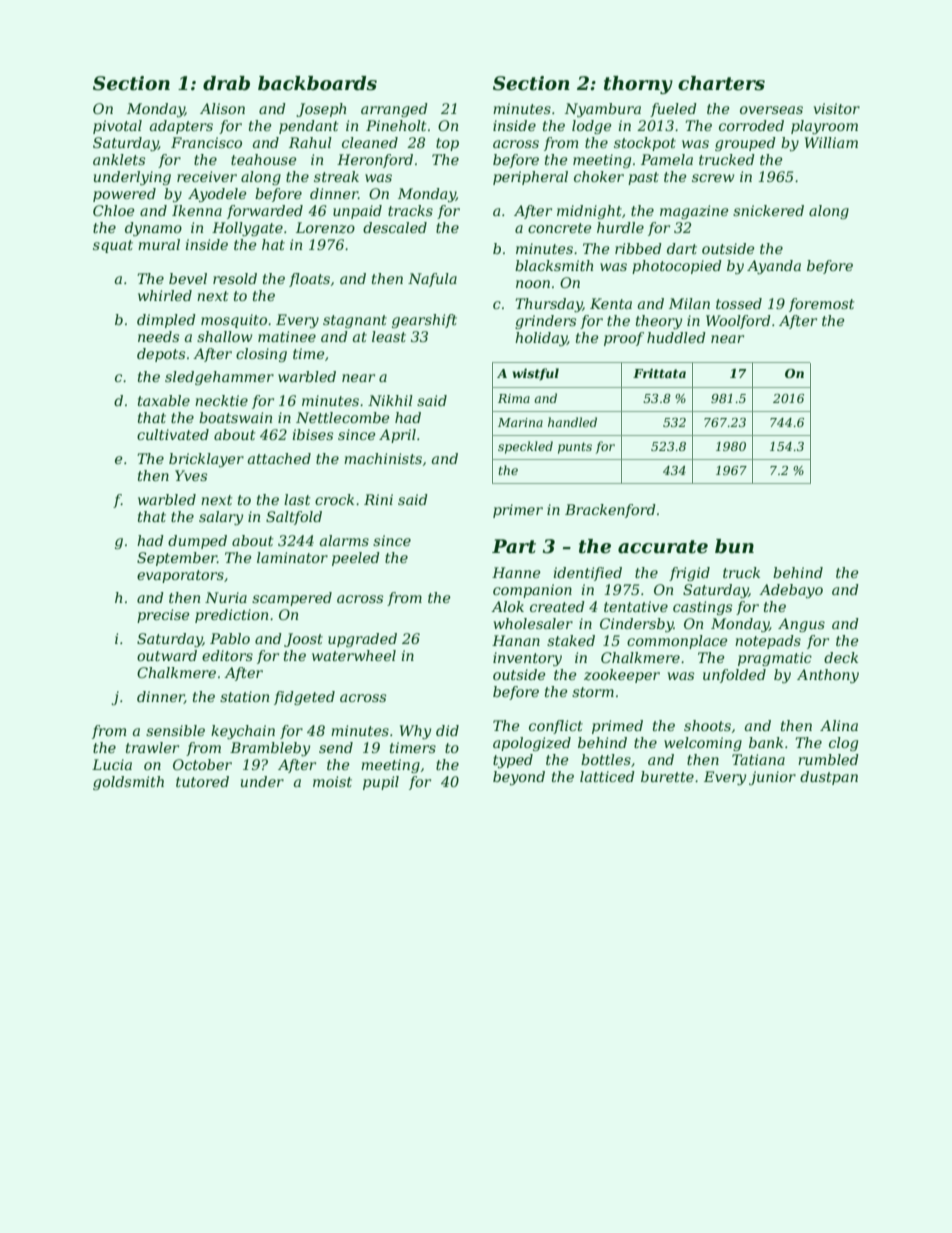 This page has height=1233, width=952. What do you see at coordinates (415, 732) in the page?
I see `Why` at bounding box center [415, 732].
